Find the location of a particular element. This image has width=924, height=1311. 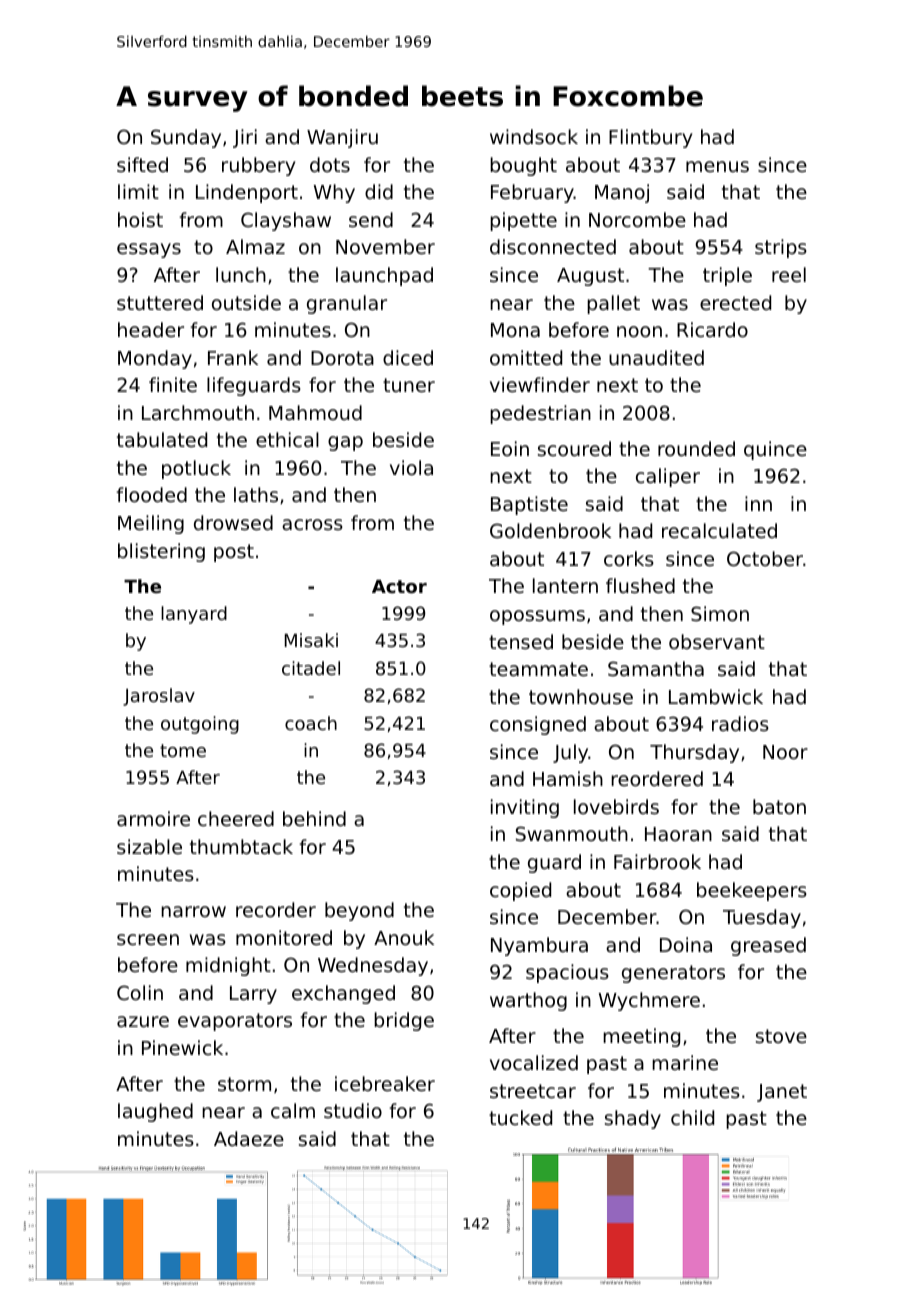

storm is located at coordinates (244, 1084).
